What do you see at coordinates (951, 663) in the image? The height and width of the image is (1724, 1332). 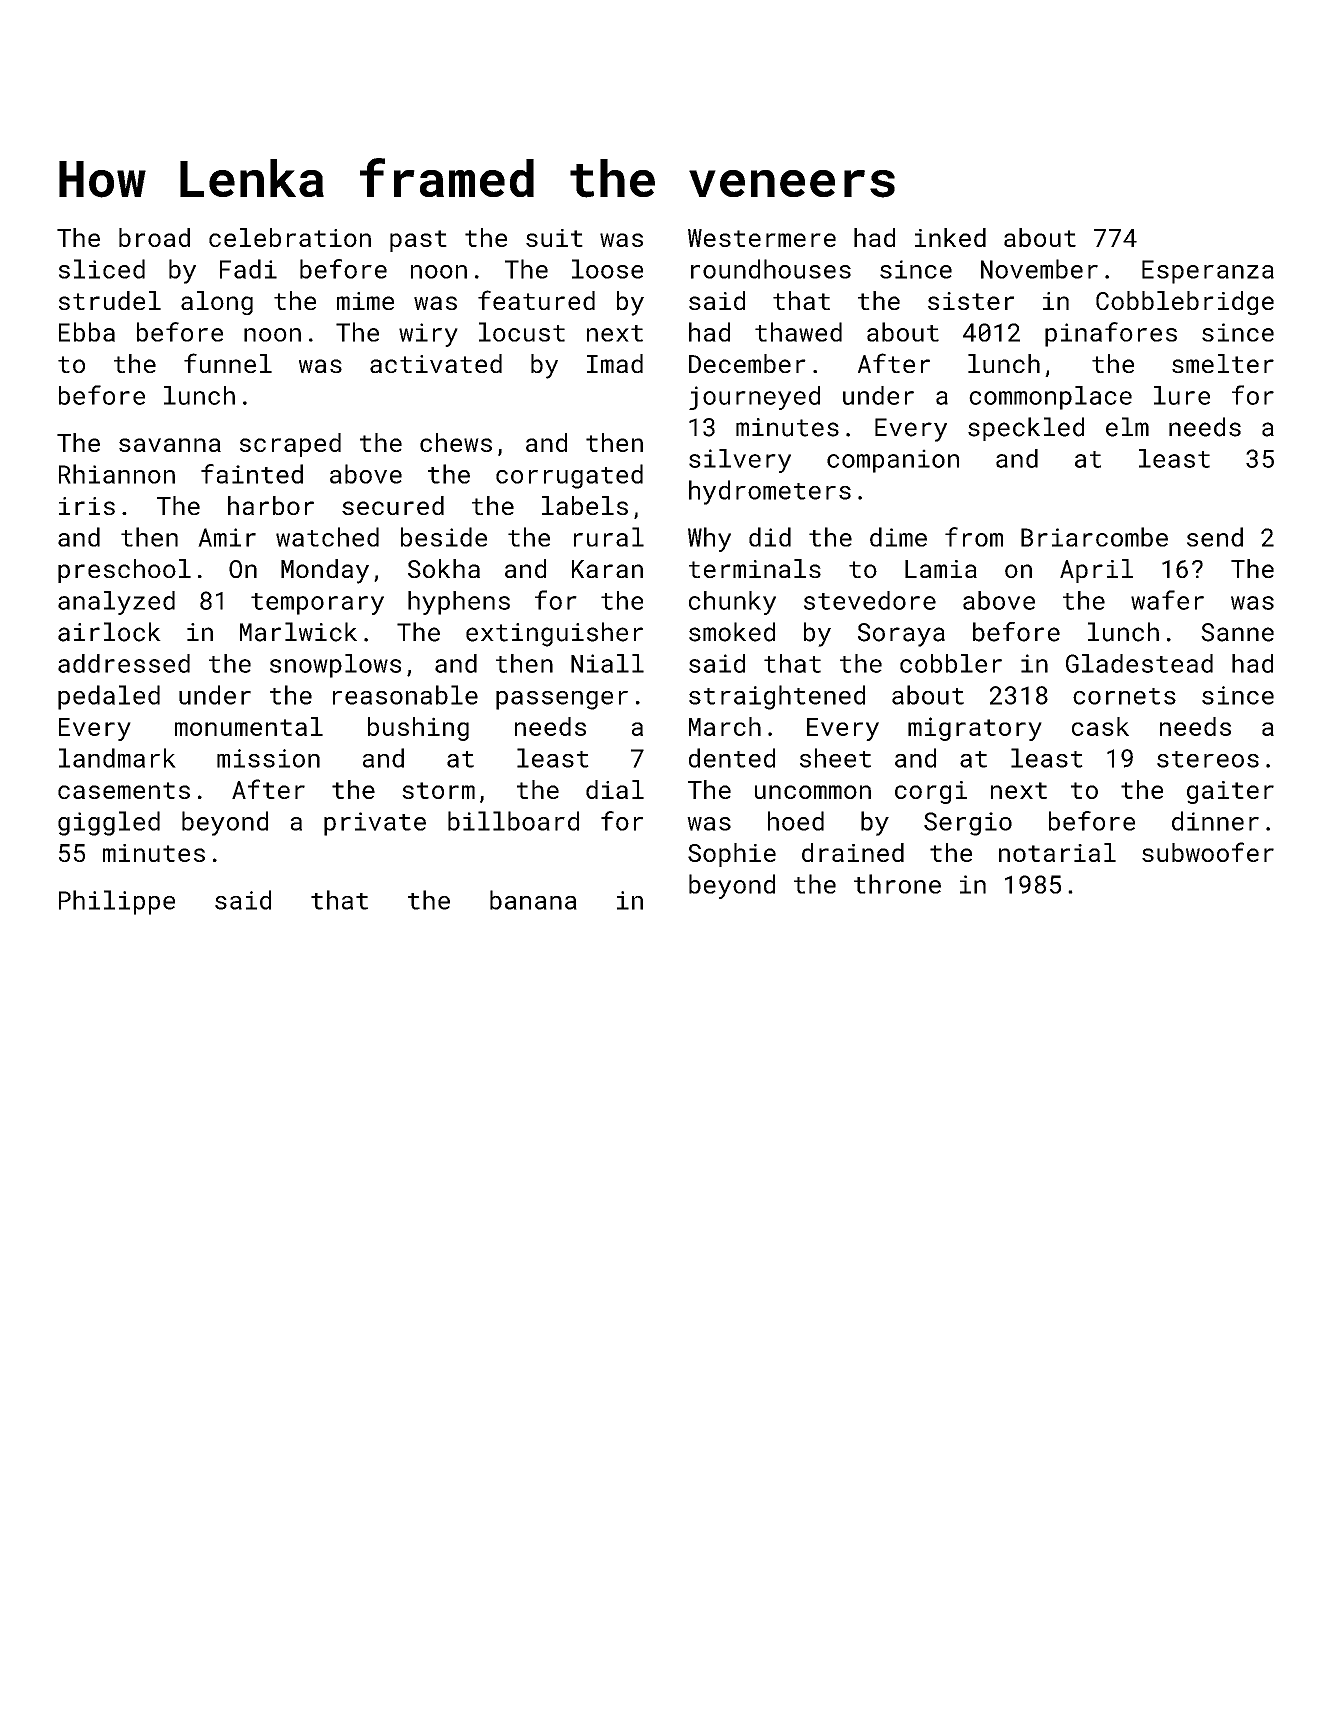 I see `cobbler` at bounding box center [951, 663].
